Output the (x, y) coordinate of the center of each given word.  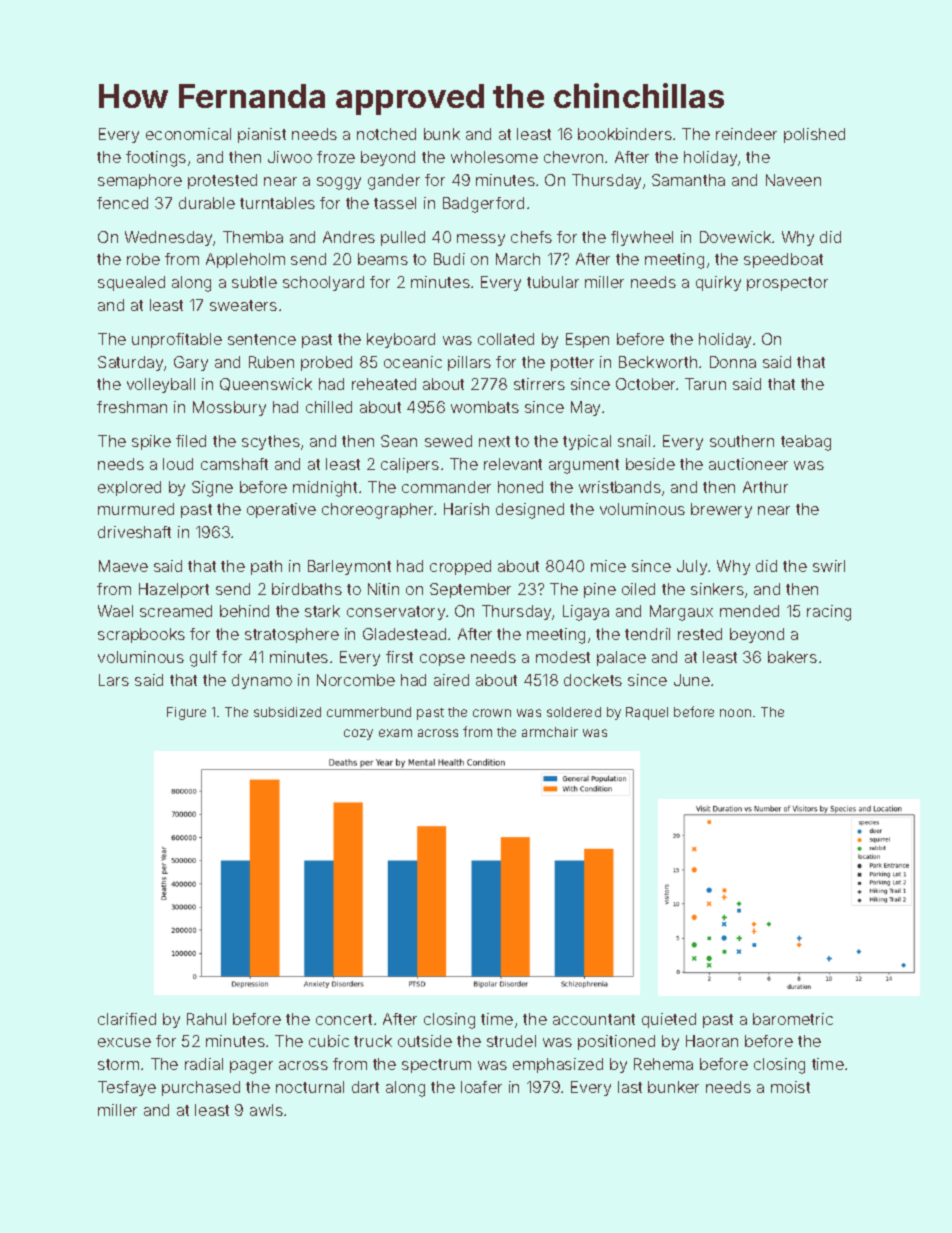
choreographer (377, 511)
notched (386, 134)
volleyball (161, 385)
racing (829, 613)
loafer (481, 1087)
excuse (124, 1042)
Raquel (647, 713)
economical (188, 134)
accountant (594, 1019)
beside (650, 464)
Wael (115, 611)
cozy (358, 734)
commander (446, 487)
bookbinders (625, 134)
